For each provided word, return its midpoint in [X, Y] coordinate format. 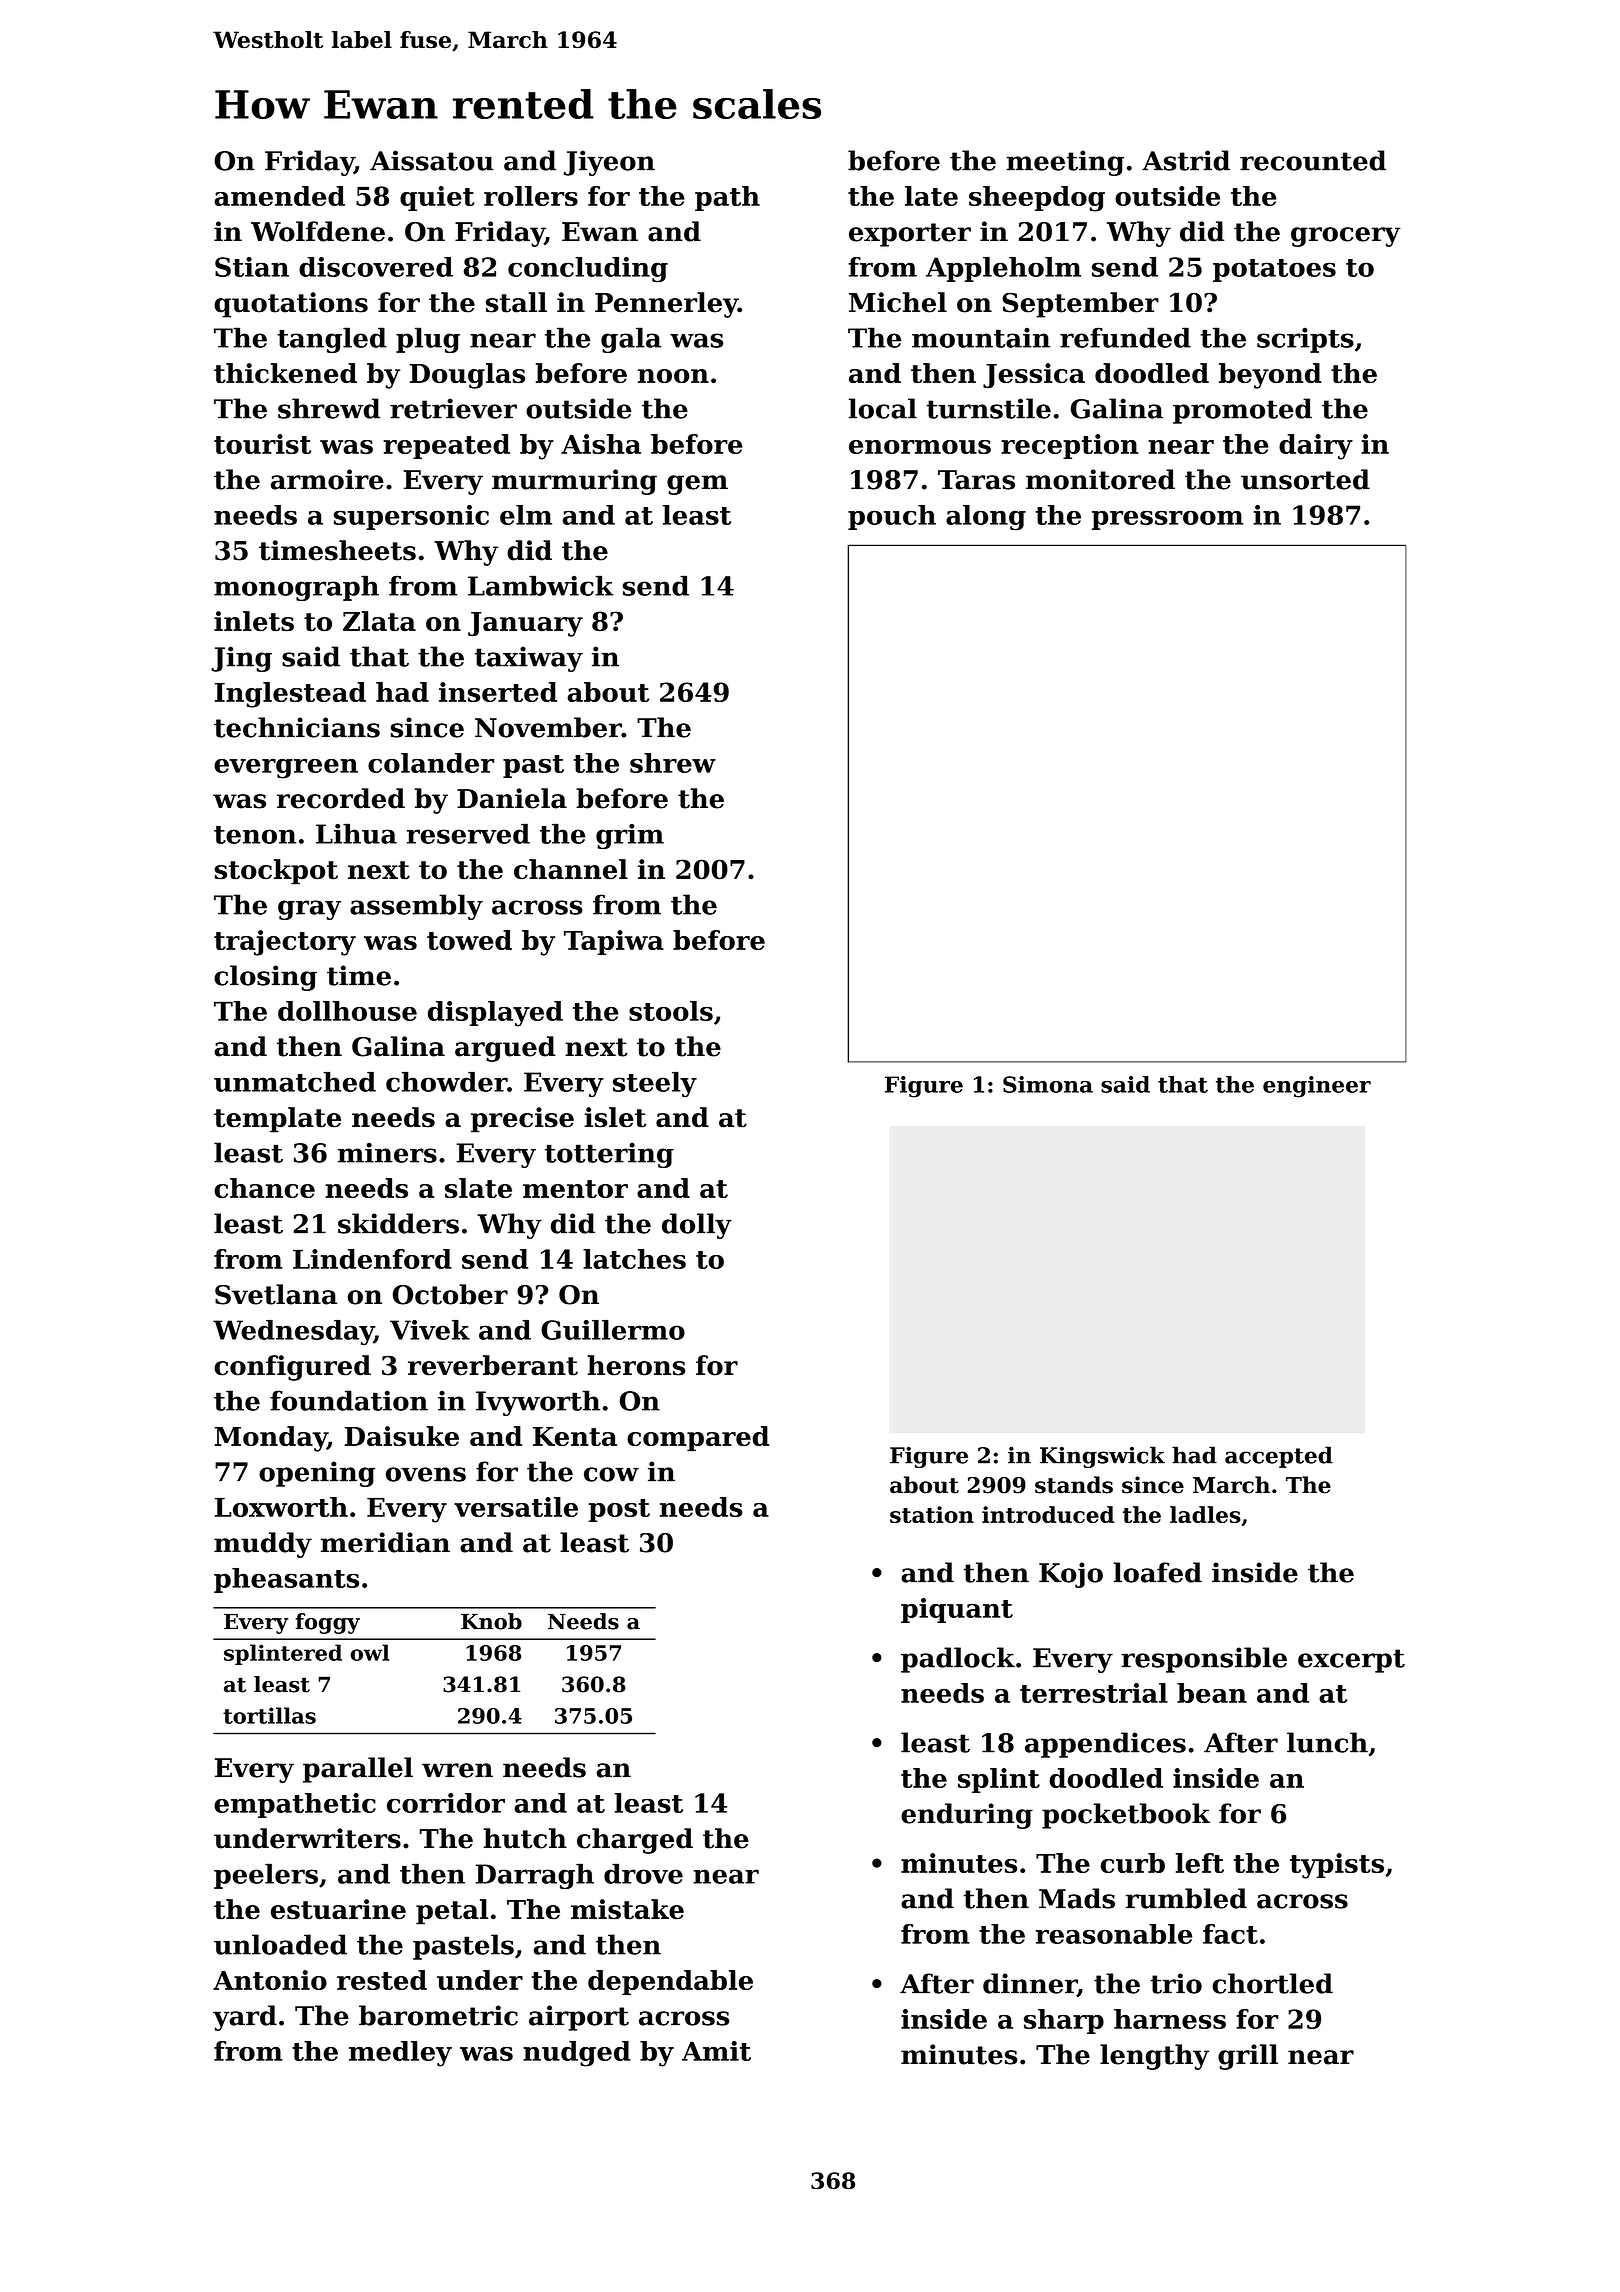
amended [279, 196]
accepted [1279, 1457]
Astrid [1186, 160]
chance [264, 1188]
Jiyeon [609, 163]
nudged [577, 2054]
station [932, 1514]
